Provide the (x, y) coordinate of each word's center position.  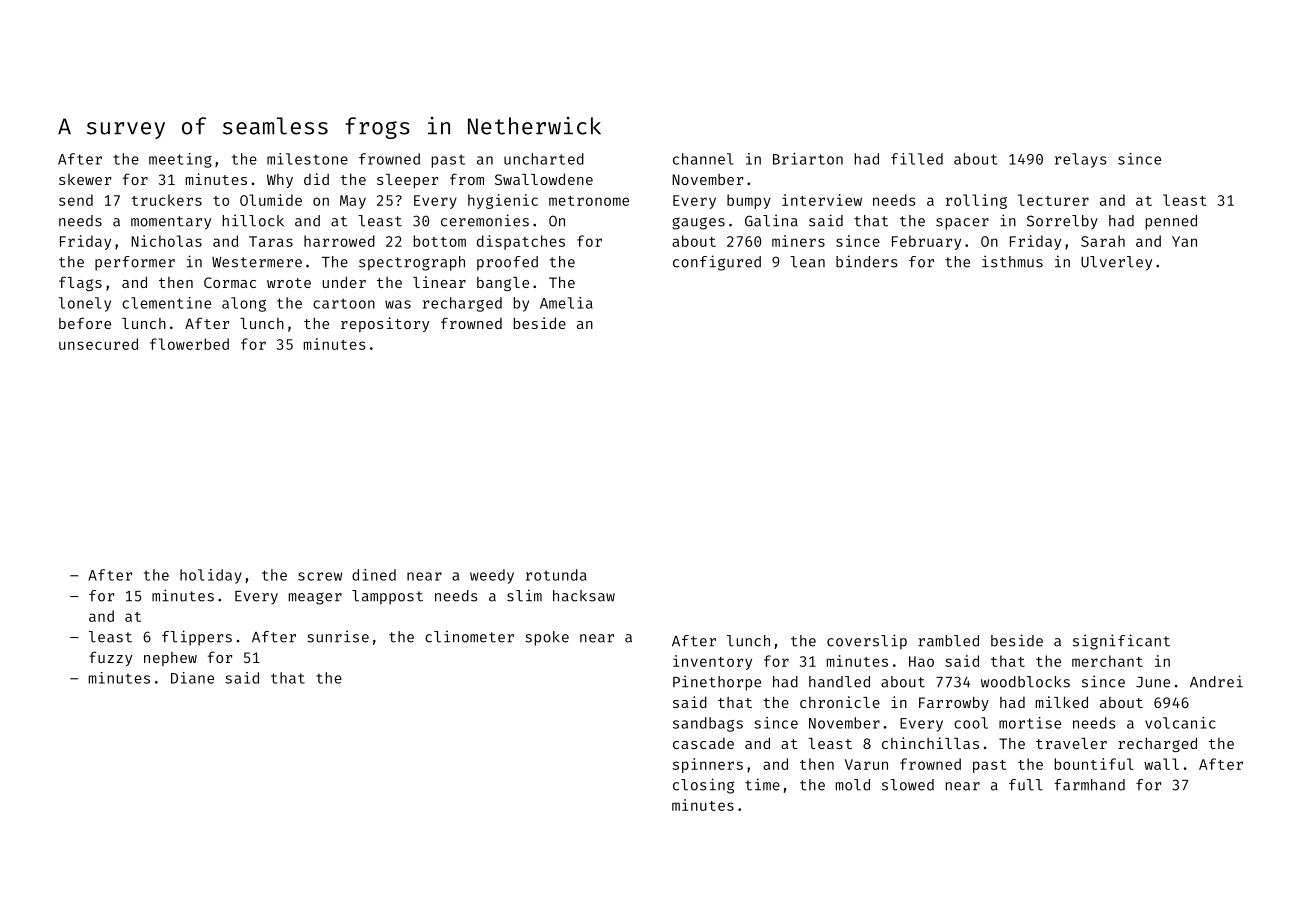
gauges (698, 223)
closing (703, 786)
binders (866, 261)
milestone (307, 159)
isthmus (1012, 261)
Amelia (566, 303)
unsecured (98, 344)
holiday (211, 576)
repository (385, 324)
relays (1081, 160)
